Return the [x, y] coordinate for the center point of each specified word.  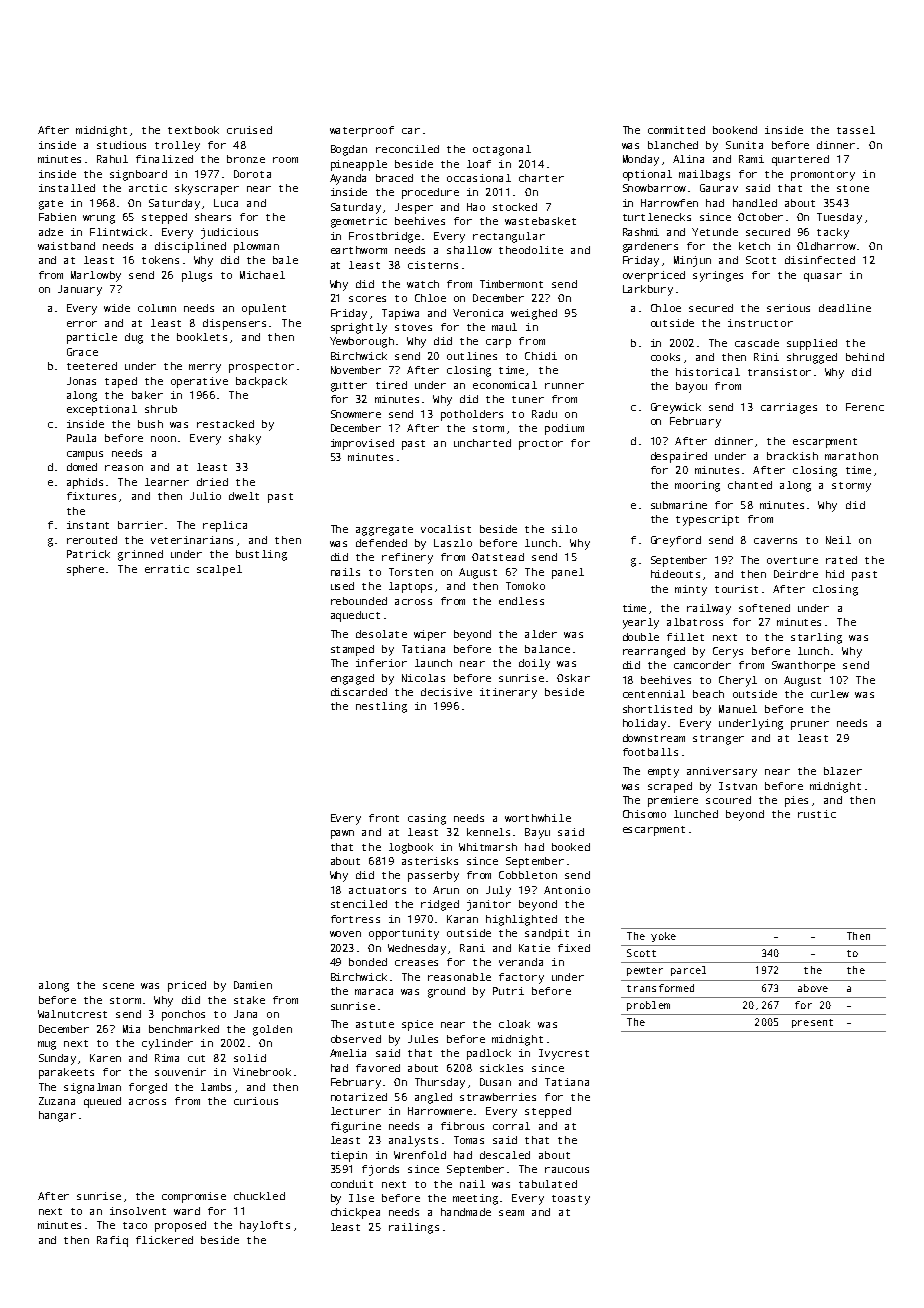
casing [427, 819]
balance [547, 649]
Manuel [738, 709]
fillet [685, 637]
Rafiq [112, 1241]
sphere [85, 570]
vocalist [446, 529]
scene [118, 986]
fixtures [91, 496]
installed [67, 188]
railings [414, 1228]
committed [676, 130]
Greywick [676, 408]
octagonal [502, 150]
